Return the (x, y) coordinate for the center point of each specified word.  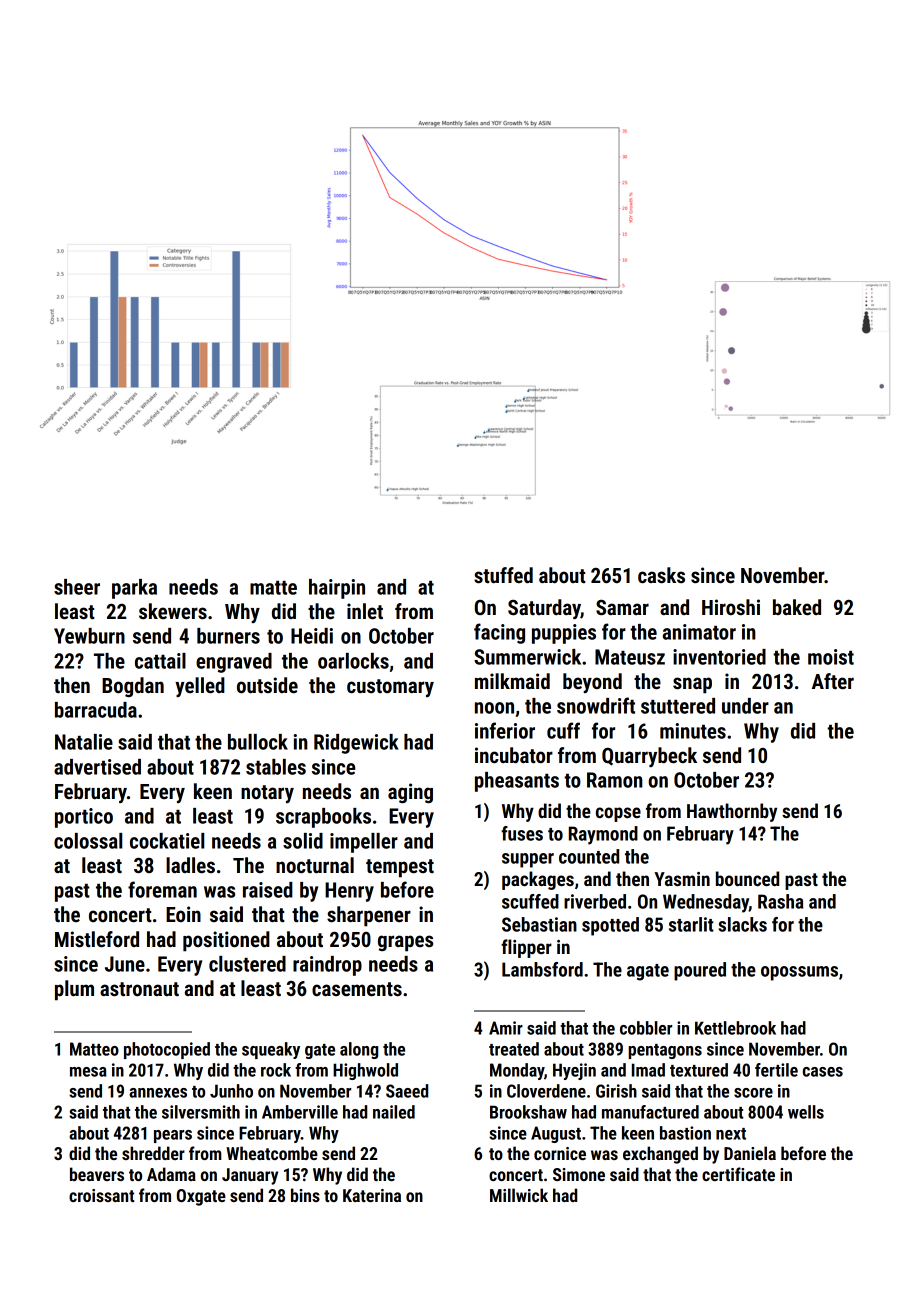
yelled (200, 687)
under (745, 706)
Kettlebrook (735, 1028)
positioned (226, 941)
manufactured (650, 1112)
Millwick (519, 1195)
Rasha (780, 901)
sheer (77, 587)
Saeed (407, 1091)
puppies (564, 634)
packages (538, 880)
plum (74, 990)
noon (494, 708)
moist (831, 657)
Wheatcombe (272, 1153)
